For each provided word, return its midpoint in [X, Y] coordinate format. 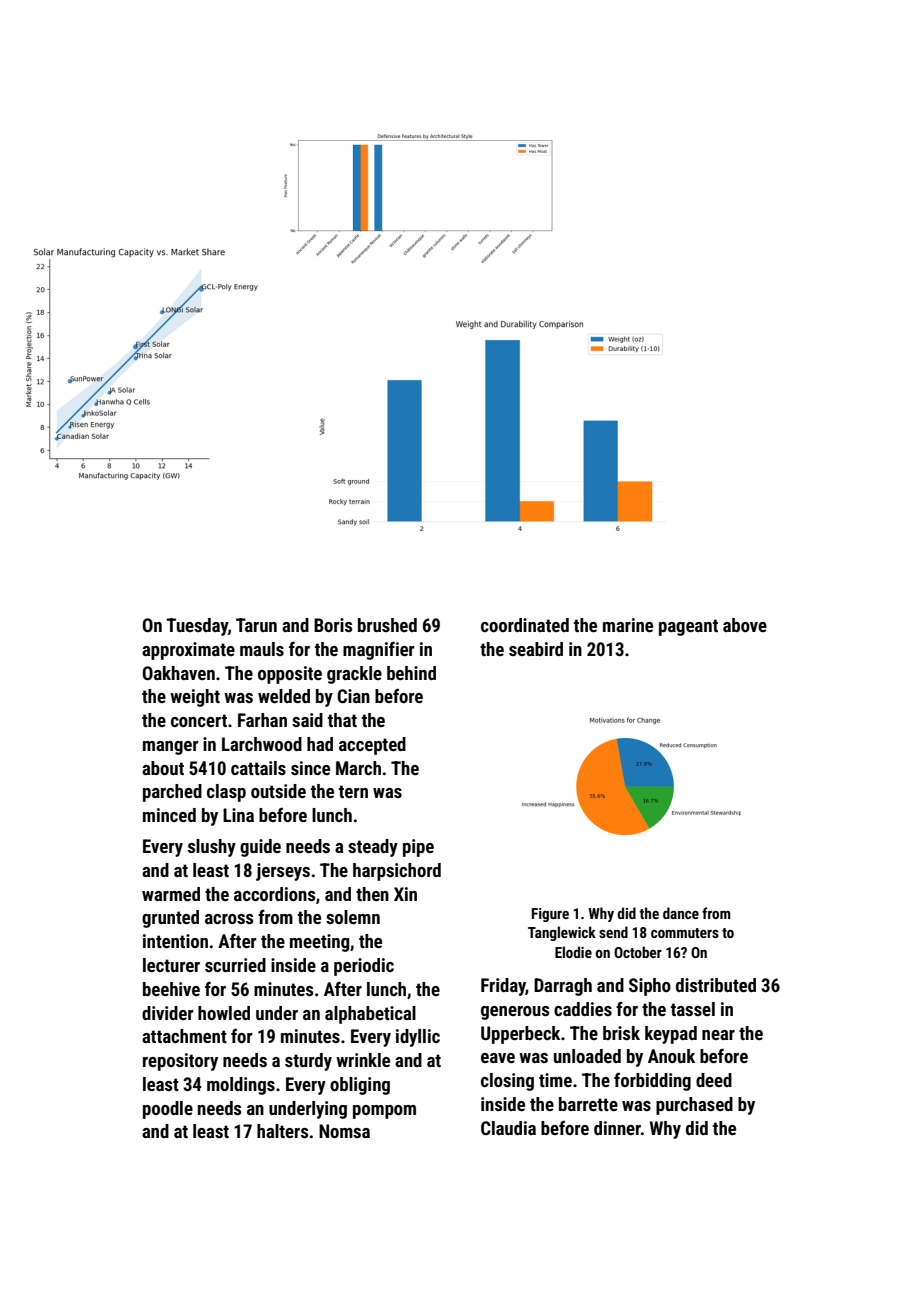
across [229, 919]
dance [681, 913]
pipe [418, 848]
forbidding [652, 1082]
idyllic [418, 1038]
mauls [262, 649]
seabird [536, 649]
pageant [688, 627]
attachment [184, 1036]
